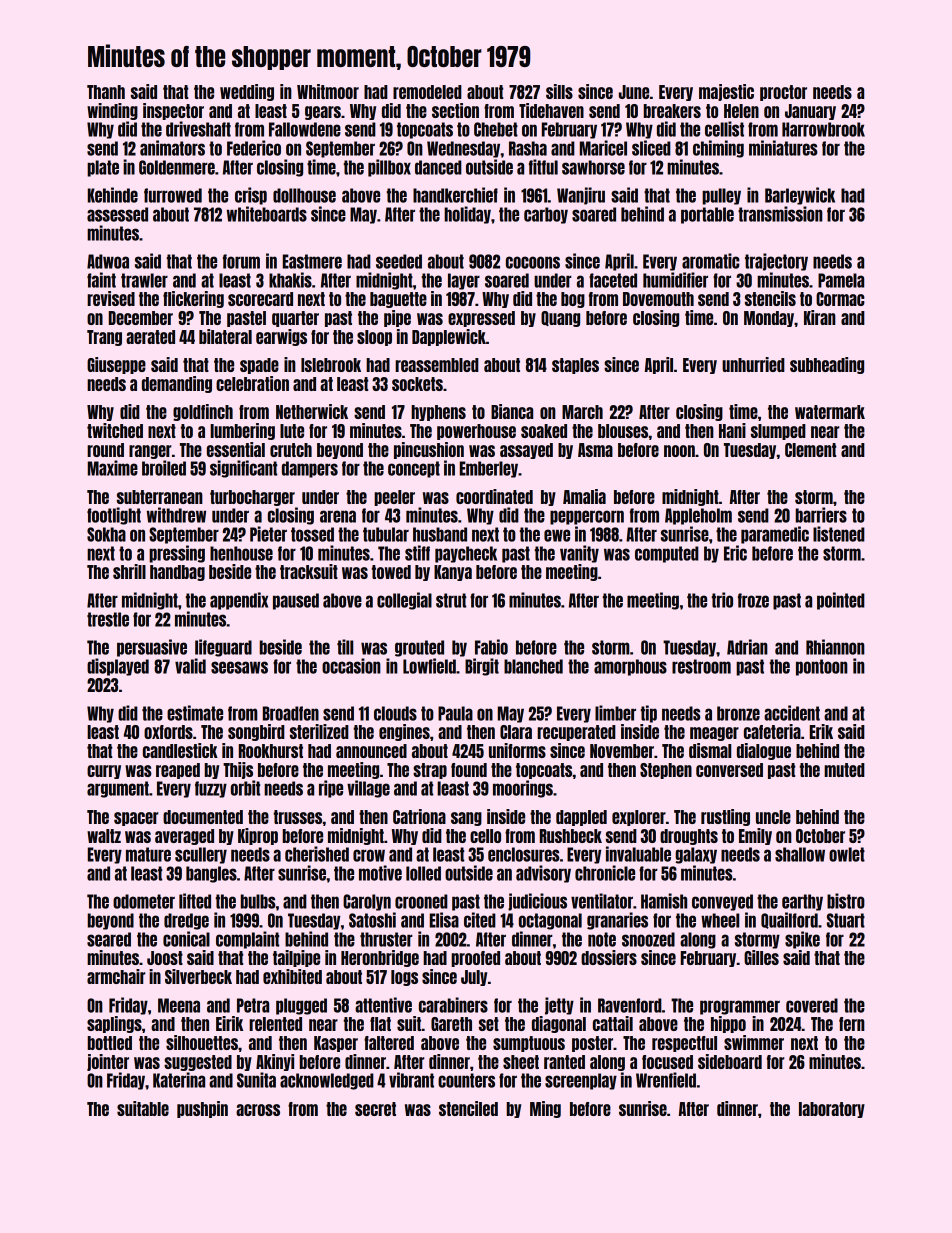 Image resolution: width=952 pixels, height=1233 pixels. I want to click on displayed, so click(118, 667).
